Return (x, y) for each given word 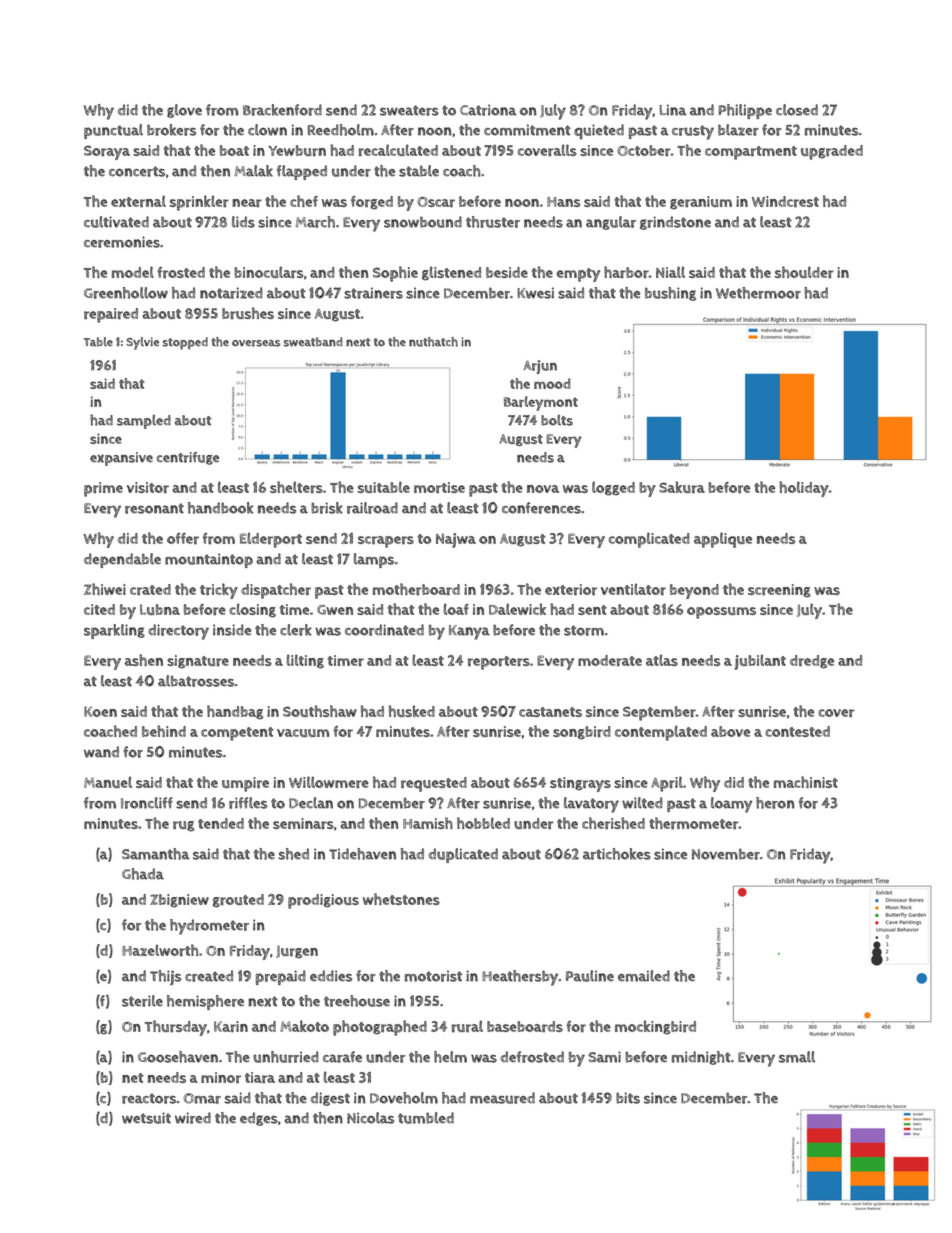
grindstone (675, 223)
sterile (142, 1001)
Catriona (488, 110)
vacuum (303, 733)
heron (775, 803)
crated (150, 589)
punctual (113, 131)
